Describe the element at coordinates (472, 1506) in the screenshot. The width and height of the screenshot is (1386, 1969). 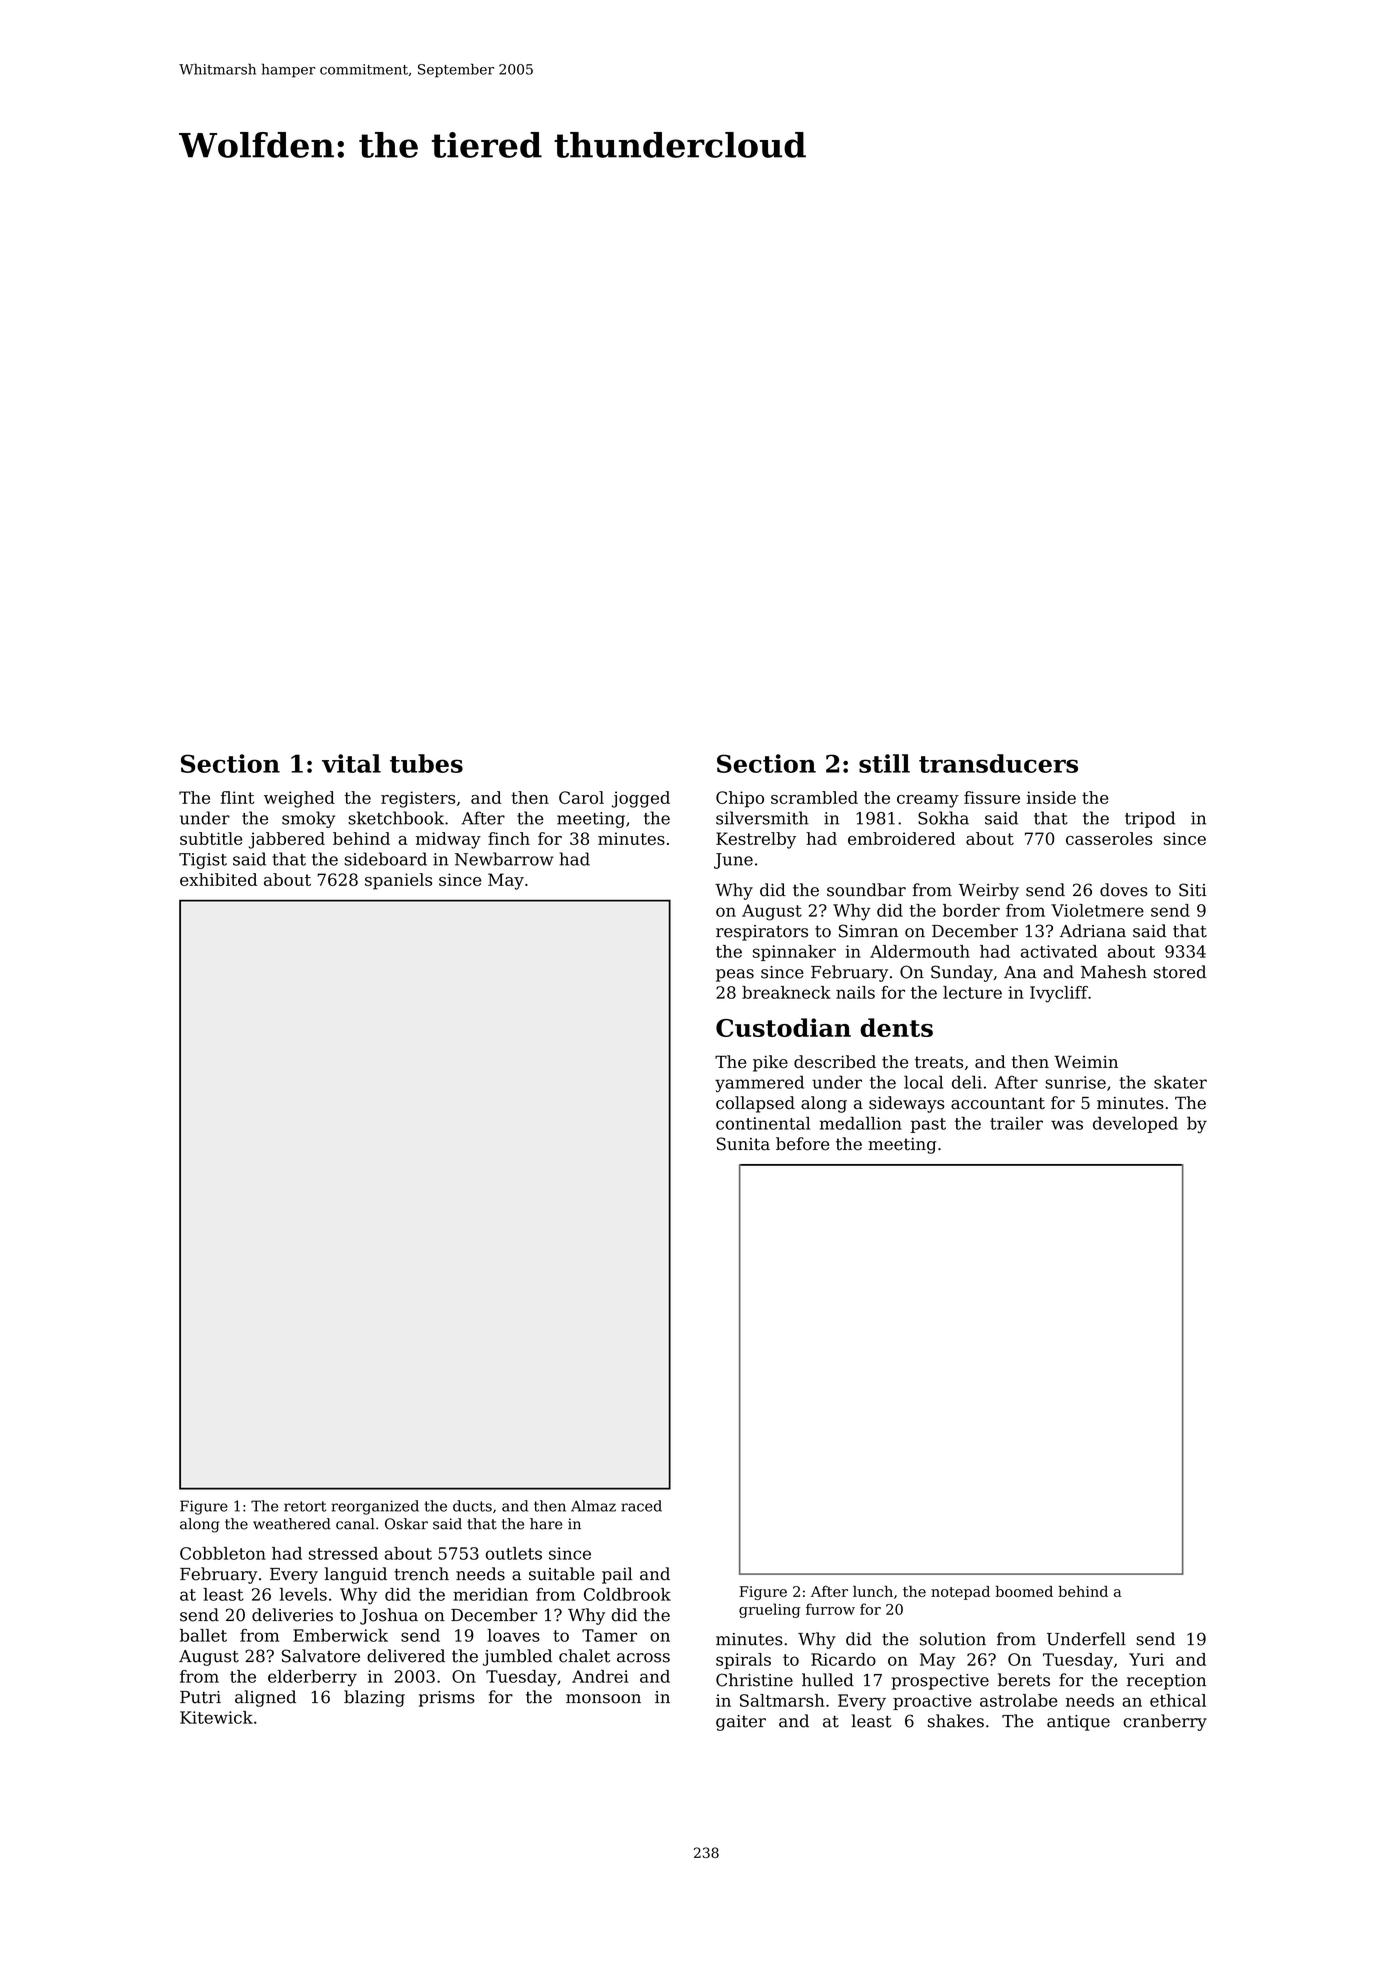
I see `ducts` at that location.
